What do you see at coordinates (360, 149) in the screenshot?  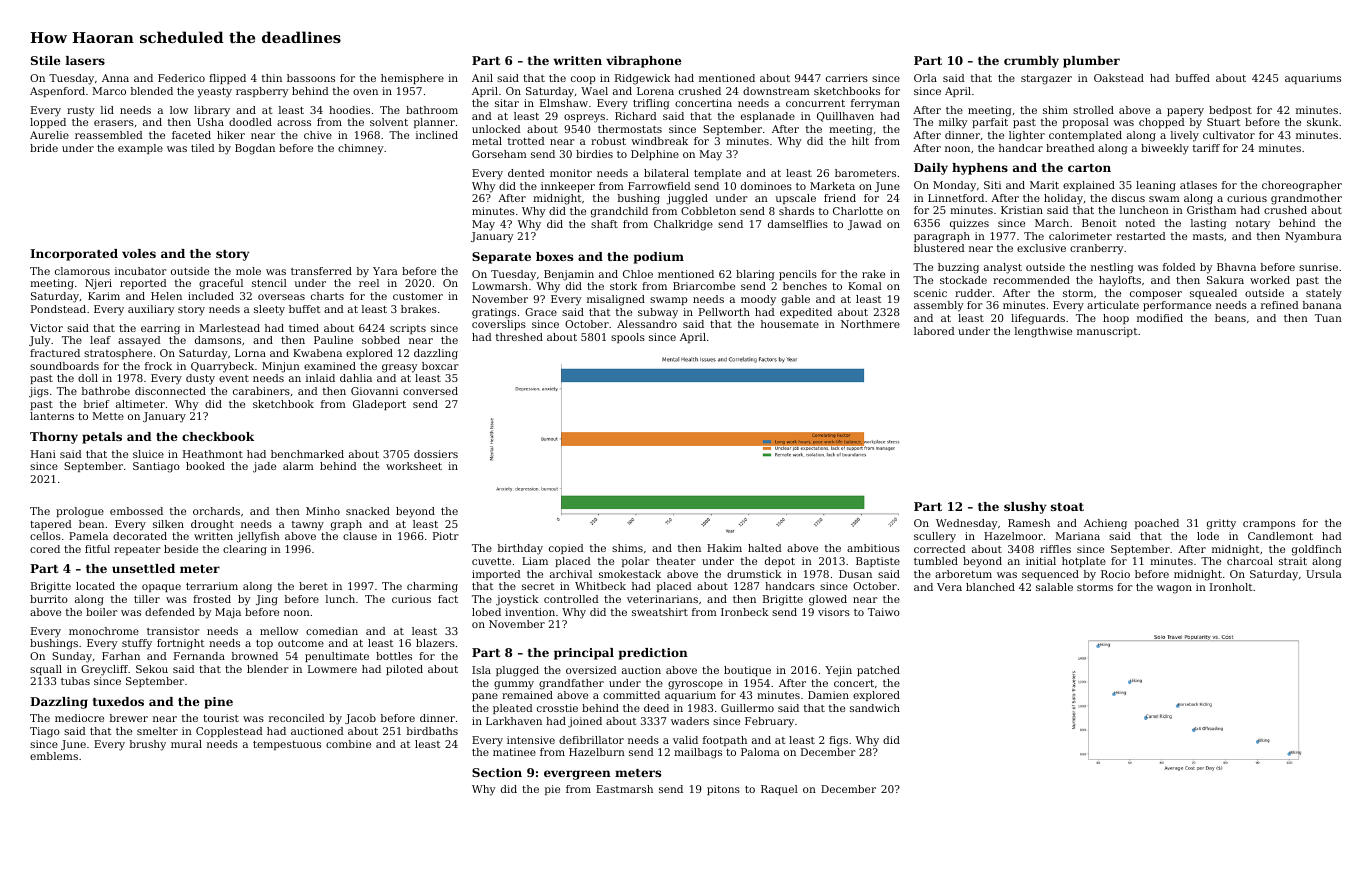 I see `chimney` at bounding box center [360, 149].
